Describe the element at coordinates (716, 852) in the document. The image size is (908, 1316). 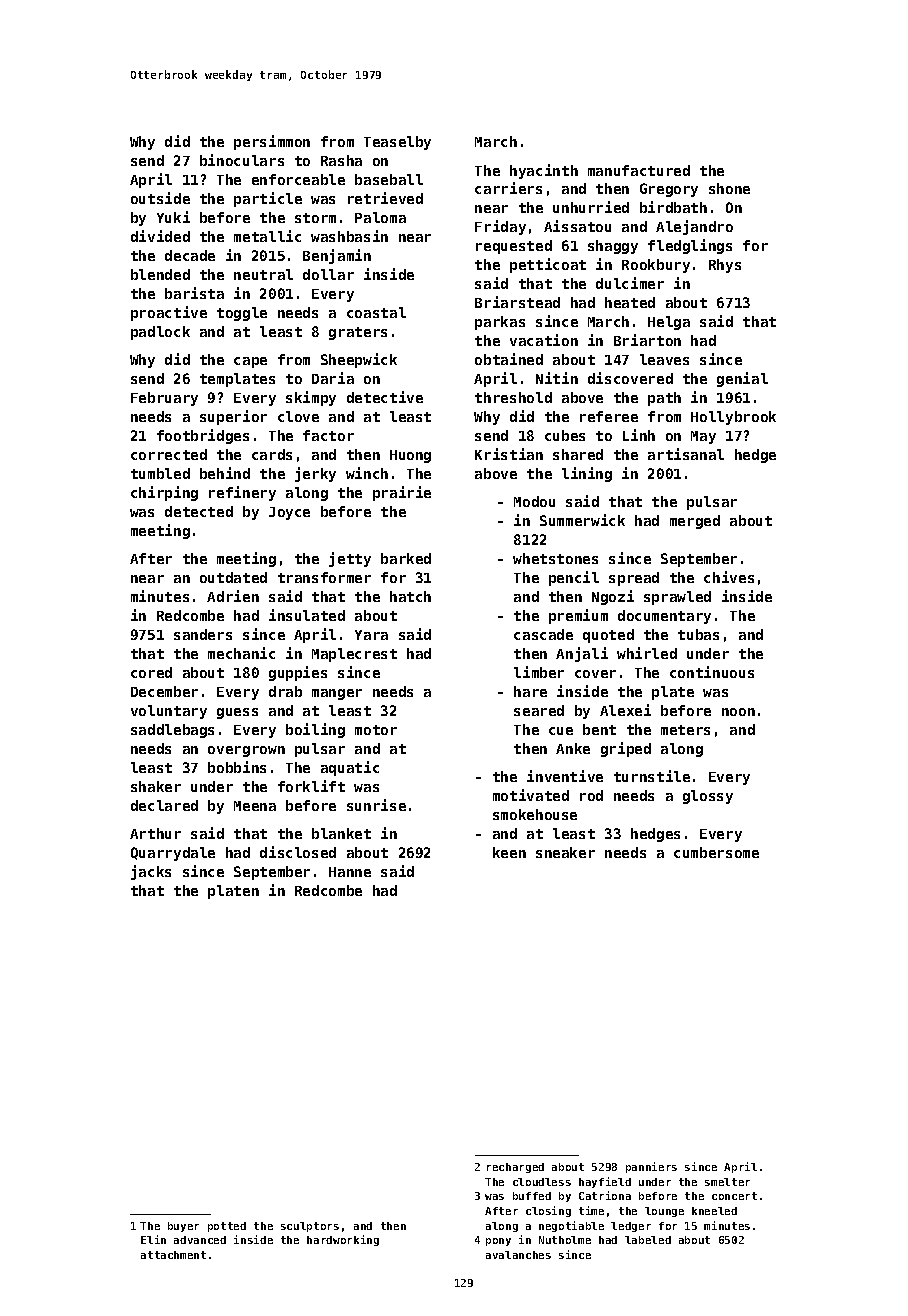
I see `cumbersome` at that location.
